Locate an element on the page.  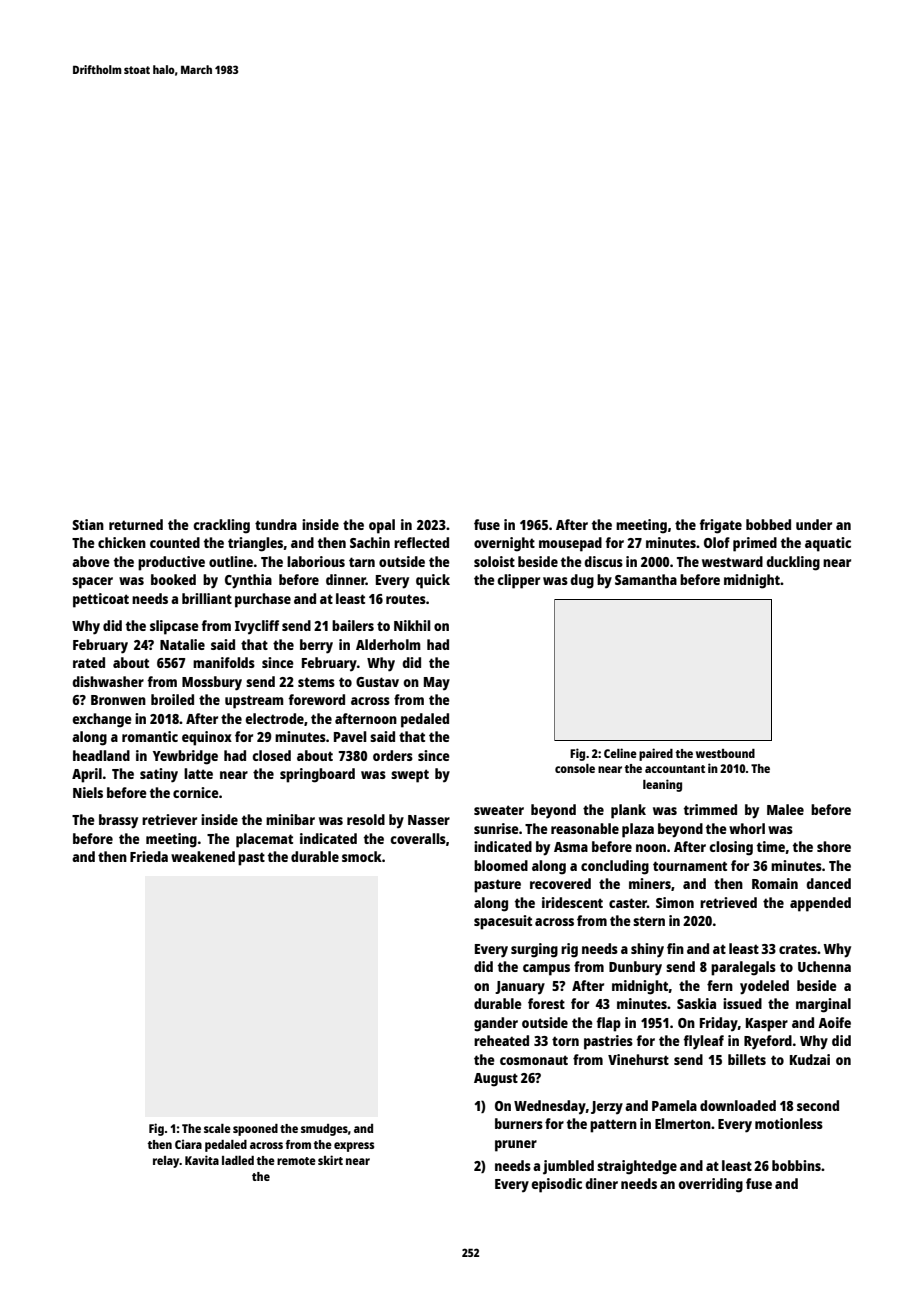
weakened is located at coordinates (203, 856).
